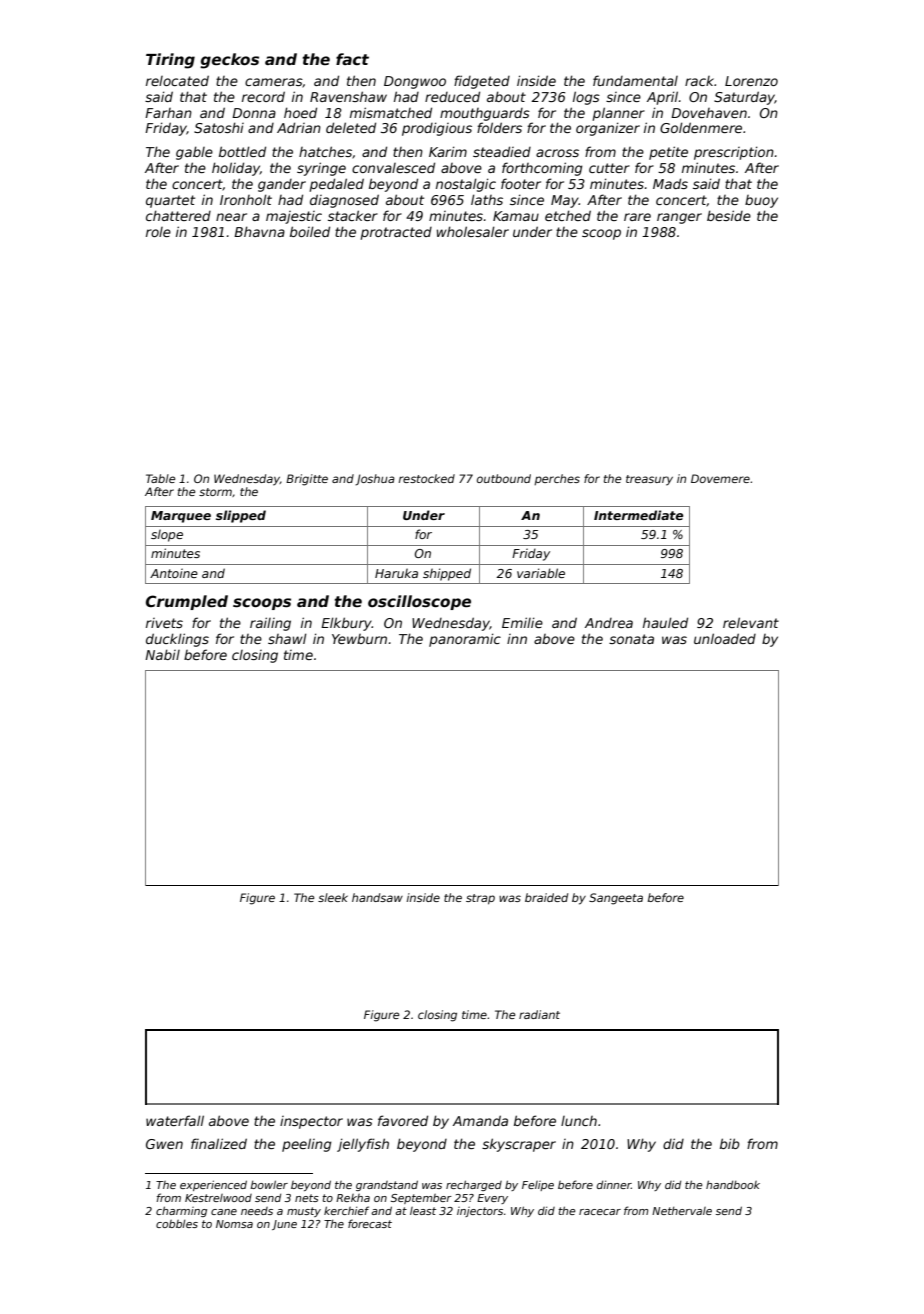 This screenshot has height=1314, width=924. Describe the element at coordinates (631, 639) in the screenshot. I see `sonata` at that location.
